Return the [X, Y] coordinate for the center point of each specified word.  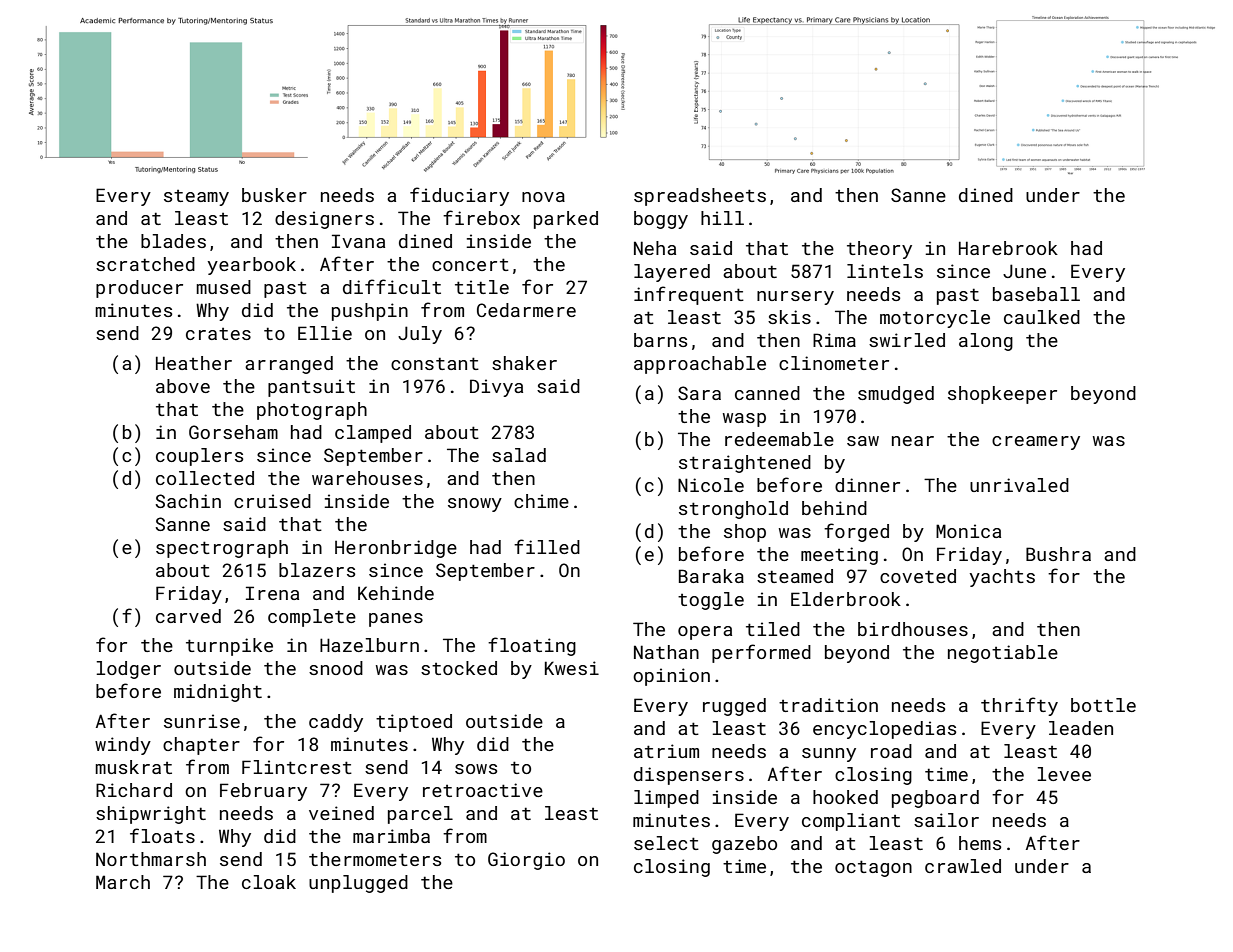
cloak [269, 882]
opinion [671, 677]
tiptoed [414, 723]
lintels [885, 271]
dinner [867, 485]
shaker [524, 363]
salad [519, 455]
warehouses [367, 478]
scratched [145, 264]
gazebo [744, 845]
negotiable [1003, 654]
